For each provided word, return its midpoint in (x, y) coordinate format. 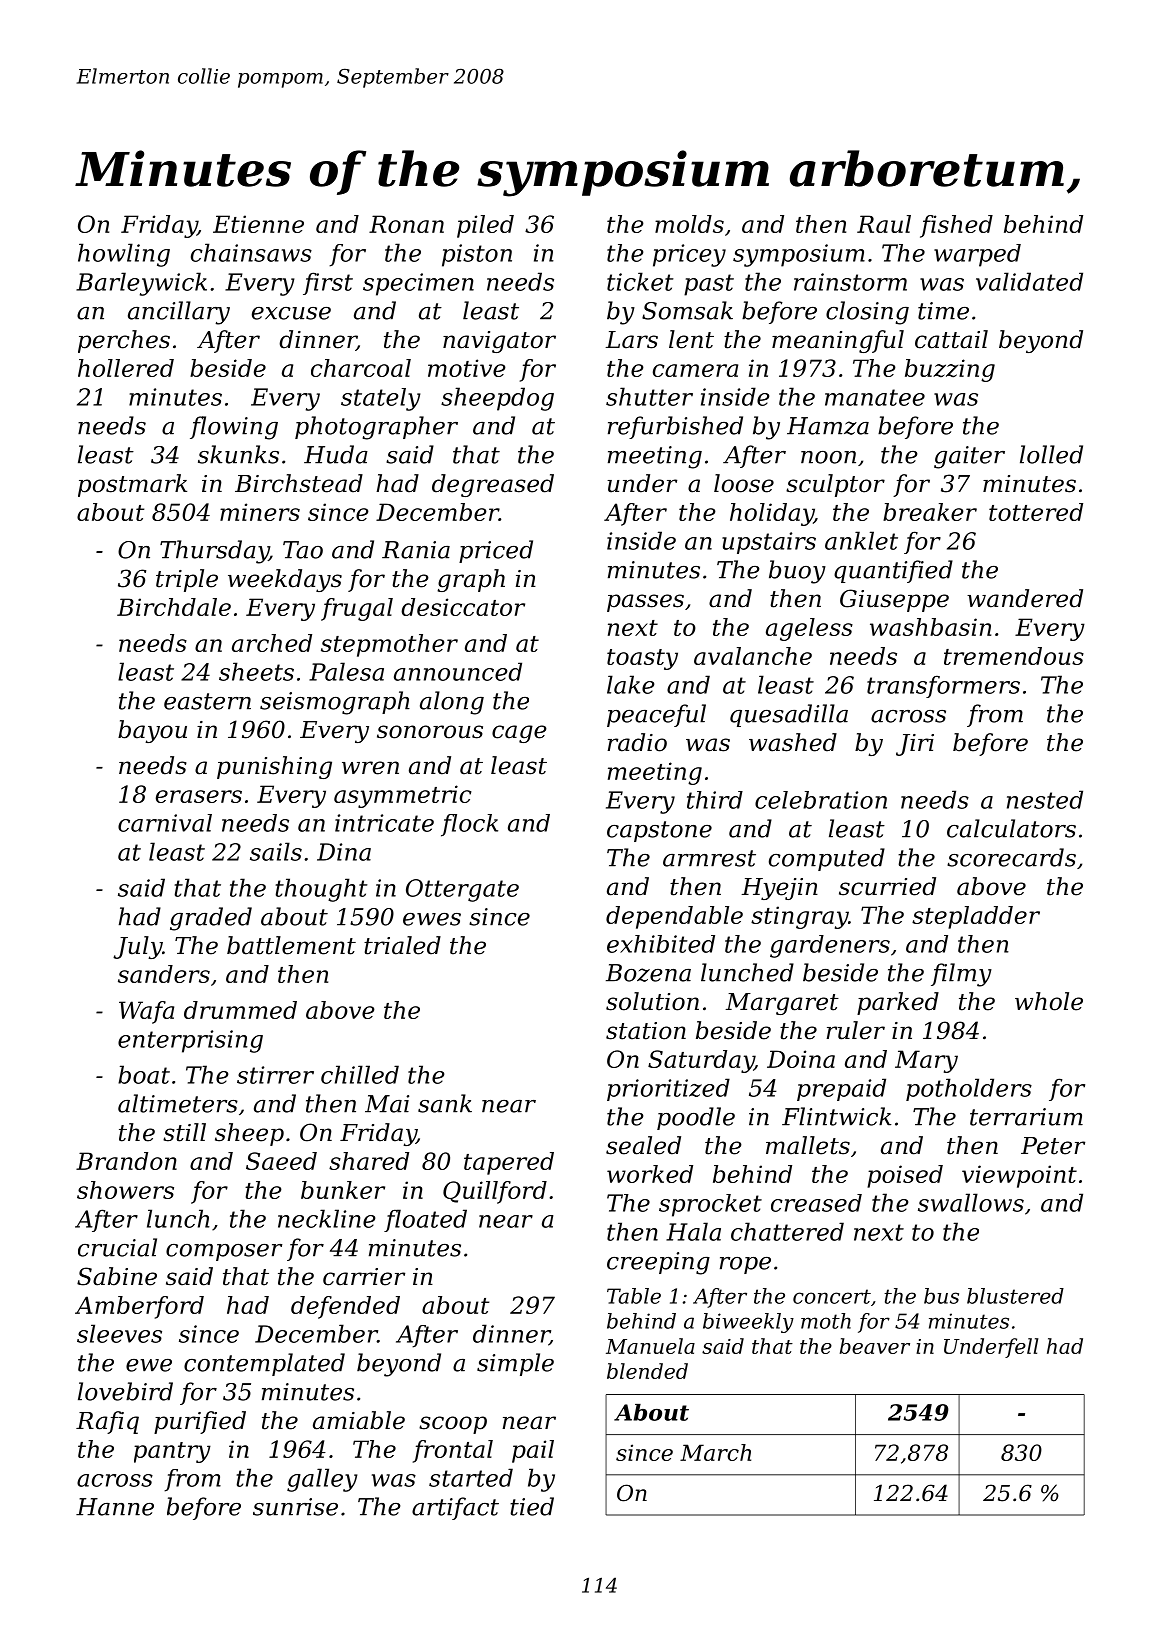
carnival (165, 823)
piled (485, 226)
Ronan (406, 224)
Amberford (139, 1307)
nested (1045, 799)
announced (458, 671)
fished (956, 226)
